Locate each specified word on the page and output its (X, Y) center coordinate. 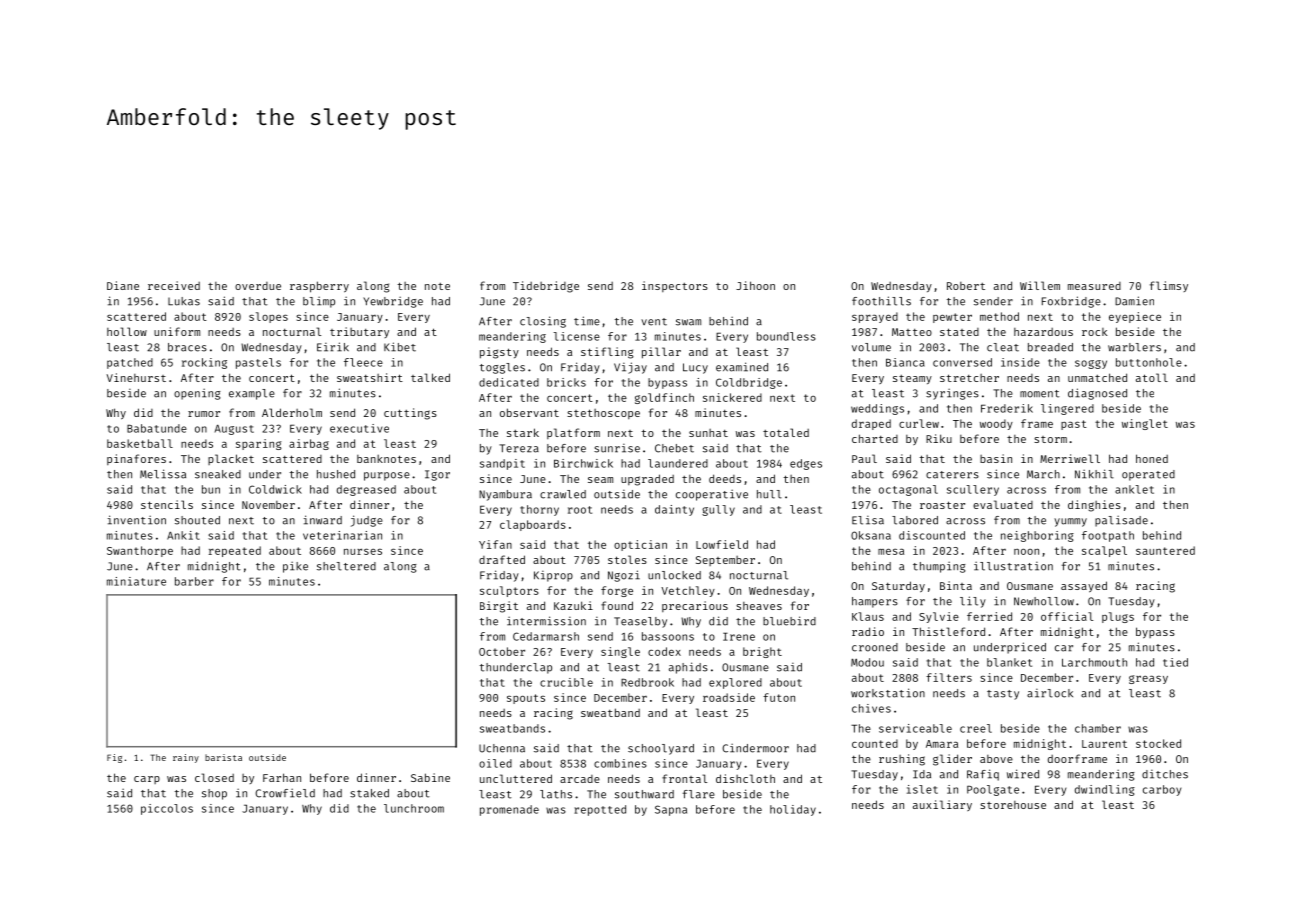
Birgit (499, 607)
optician (640, 545)
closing (543, 322)
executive (359, 428)
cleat (1003, 347)
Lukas (184, 301)
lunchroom (414, 808)
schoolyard (661, 749)
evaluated (1003, 504)
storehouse (1013, 805)
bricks (566, 382)
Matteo (912, 332)
